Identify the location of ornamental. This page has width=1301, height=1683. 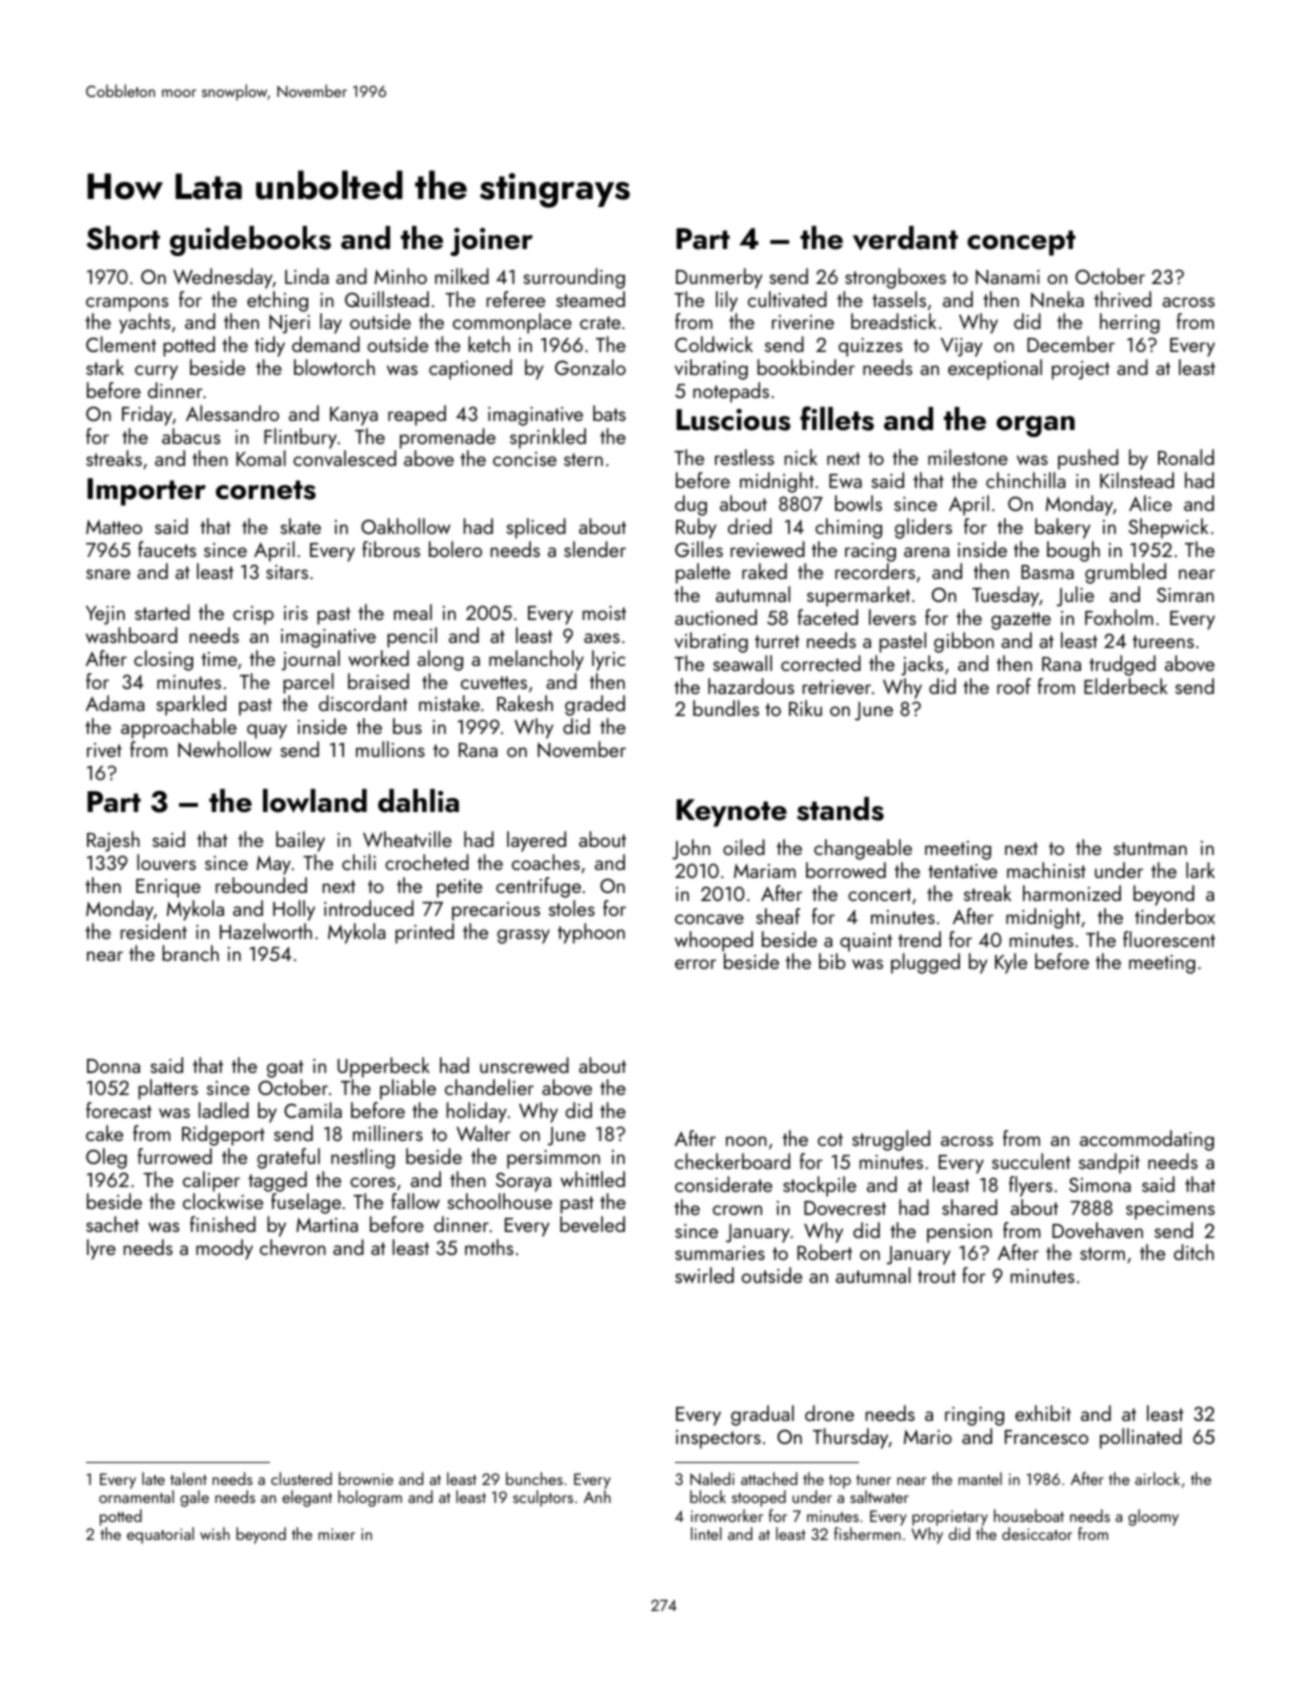
(136, 1496).
